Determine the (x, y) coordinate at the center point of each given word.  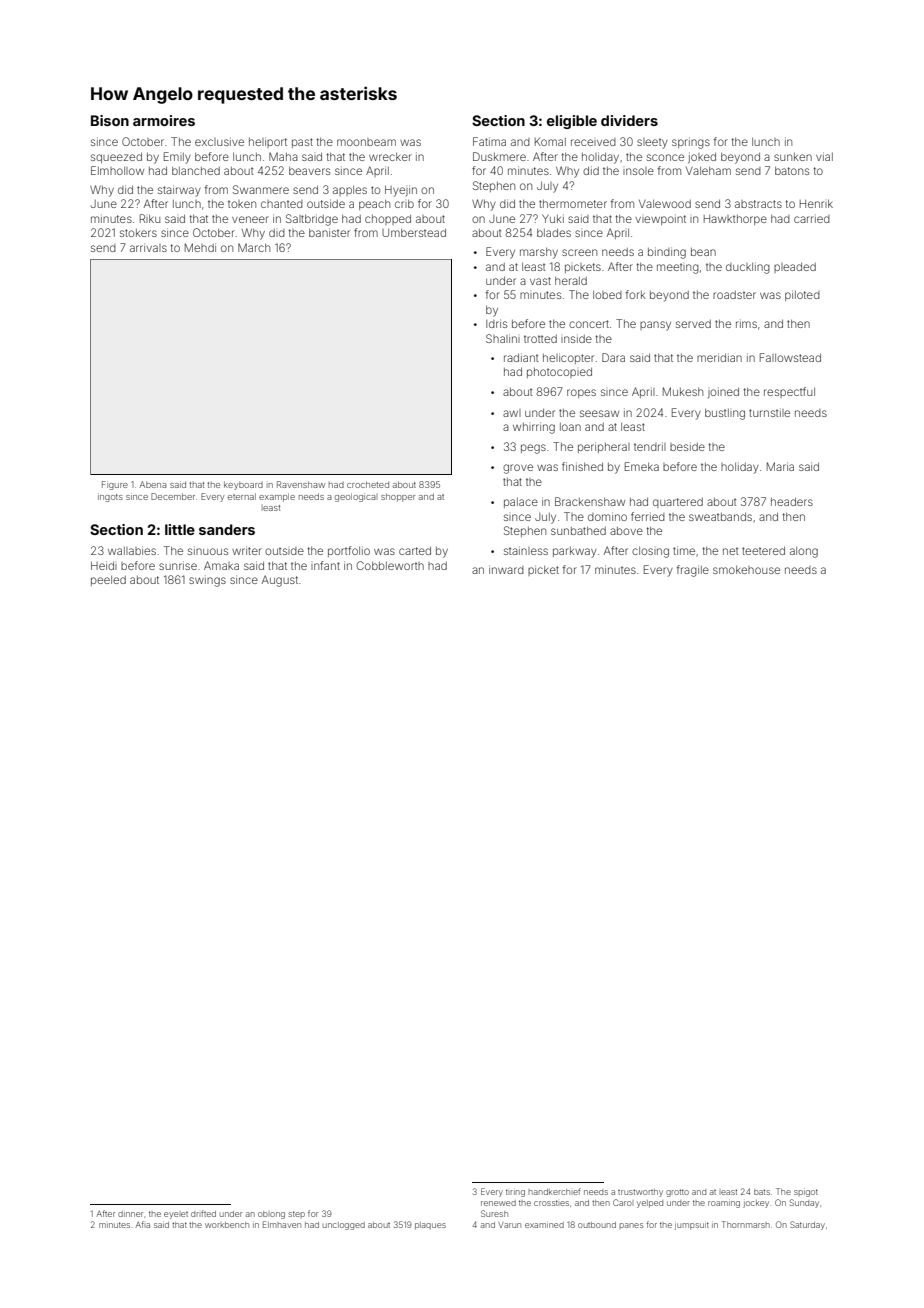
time (684, 550)
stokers (138, 233)
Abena (153, 484)
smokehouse (746, 570)
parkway (575, 552)
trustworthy (640, 1193)
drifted (203, 1213)
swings (207, 581)
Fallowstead (790, 357)
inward (506, 569)
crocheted (368, 484)
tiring (515, 1193)
